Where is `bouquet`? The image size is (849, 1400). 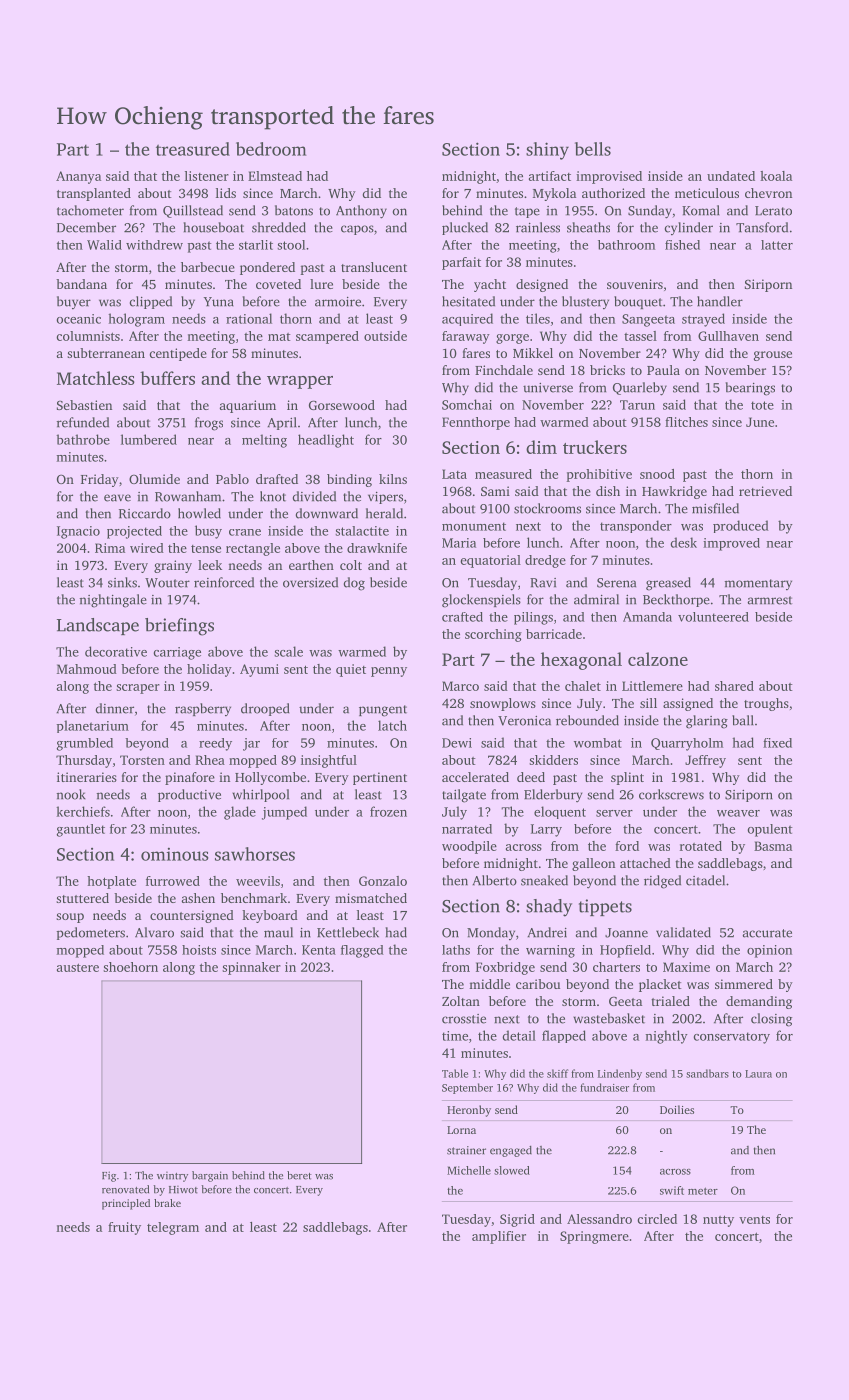 bouquet is located at coordinates (638, 302).
